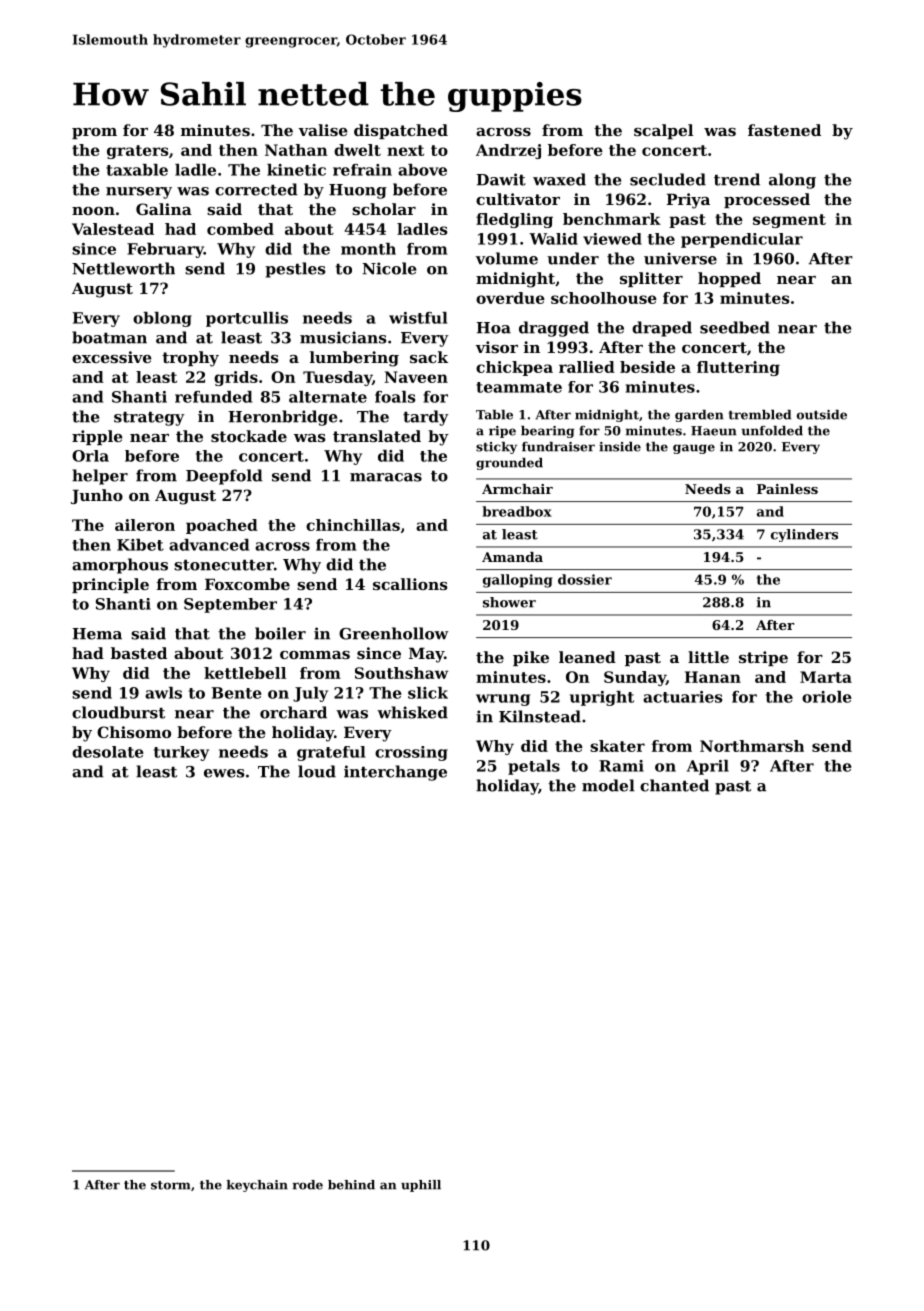  What do you see at coordinates (573, 258) in the screenshot?
I see `under` at bounding box center [573, 258].
